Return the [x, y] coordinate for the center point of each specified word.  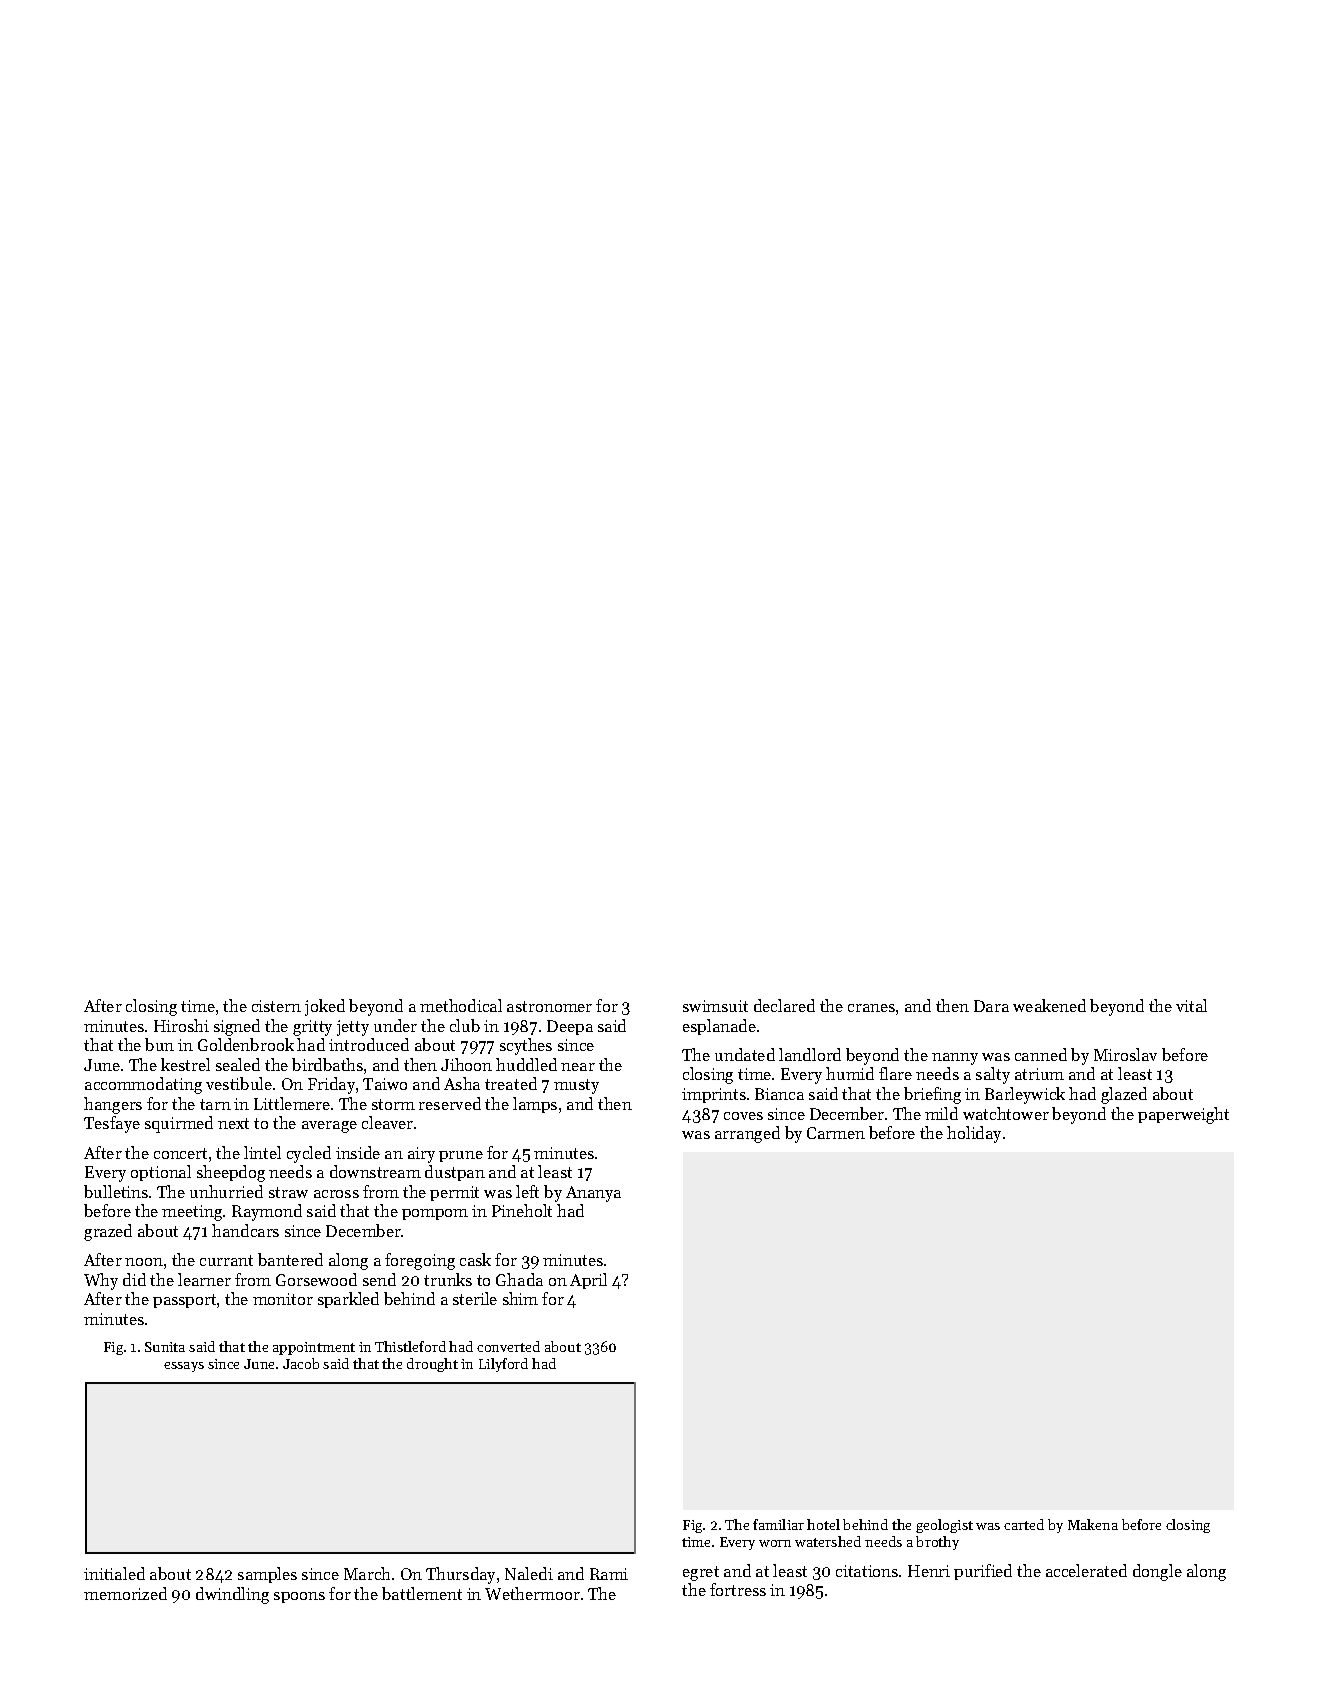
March [367, 1573]
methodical [461, 1005]
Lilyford [503, 1365]
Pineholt [522, 1210]
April [588, 1281]
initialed [114, 1573]
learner [204, 1279]
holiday [974, 1134]
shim [520, 1298]
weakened [1049, 1005]
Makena [1093, 1524]
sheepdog [231, 1173]
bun [159, 1044]
